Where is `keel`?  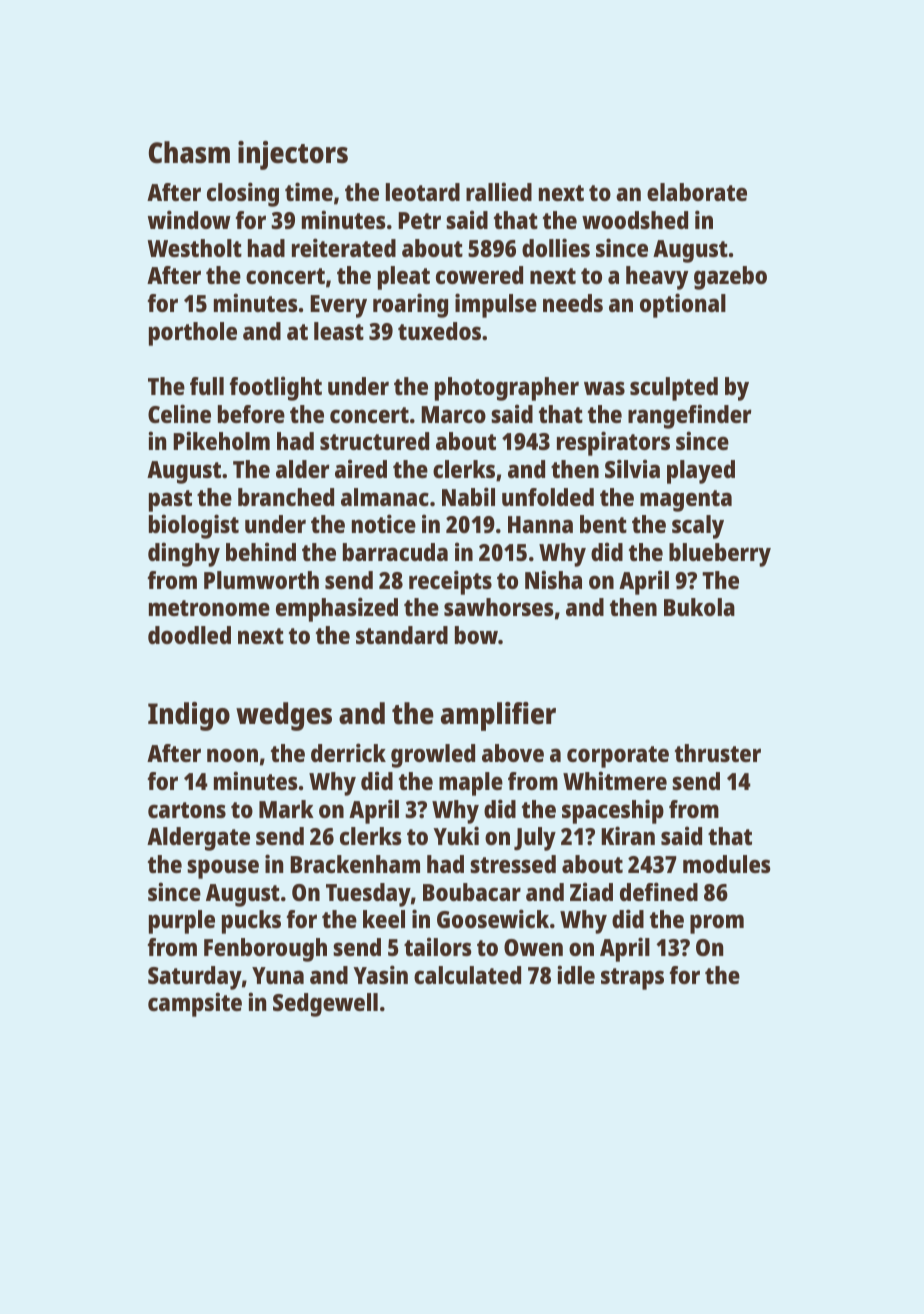 keel is located at coordinates (384, 919).
